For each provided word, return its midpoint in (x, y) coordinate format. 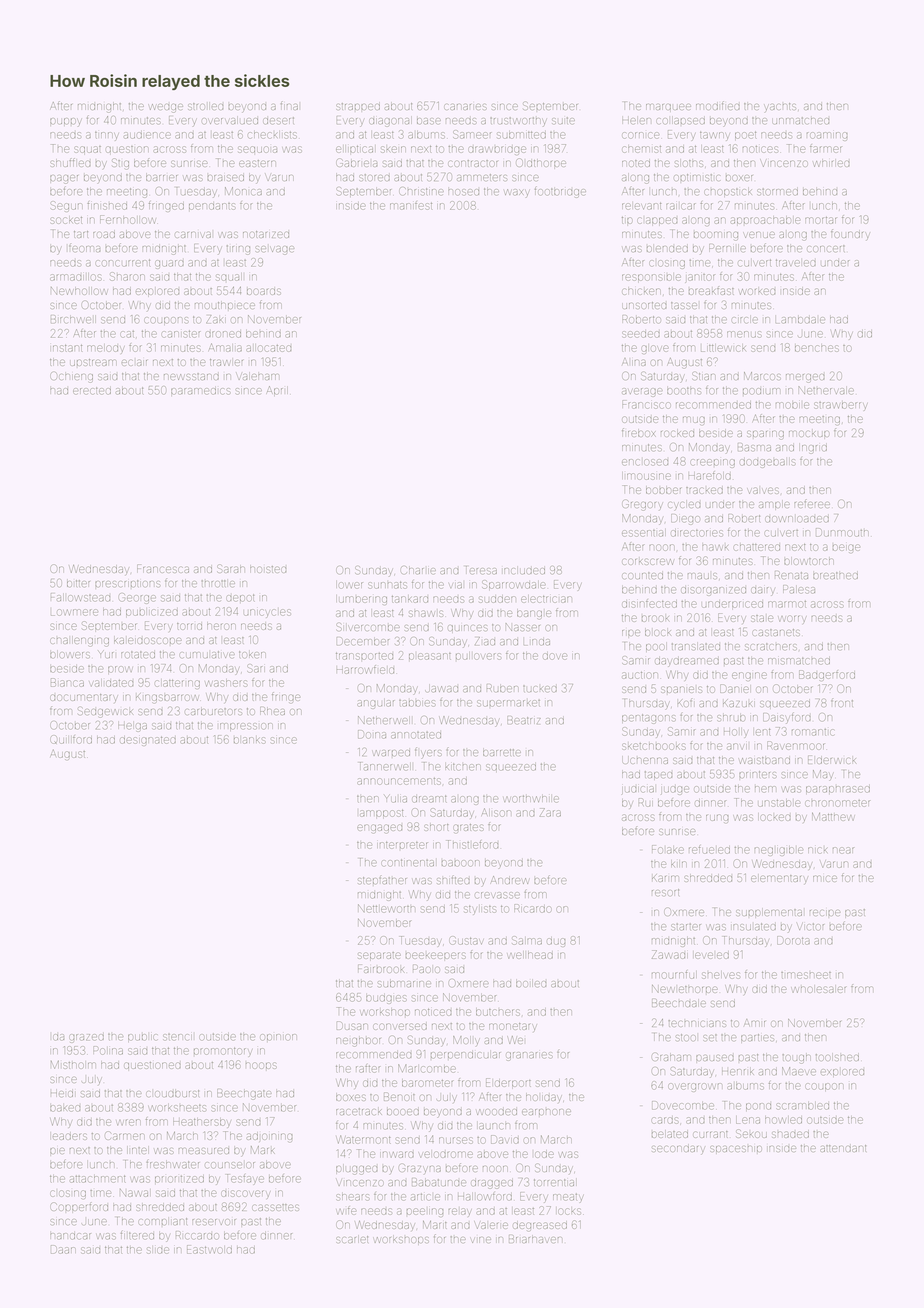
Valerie (491, 1225)
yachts (780, 107)
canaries (465, 107)
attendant (843, 1148)
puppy (66, 122)
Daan (63, 1249)
